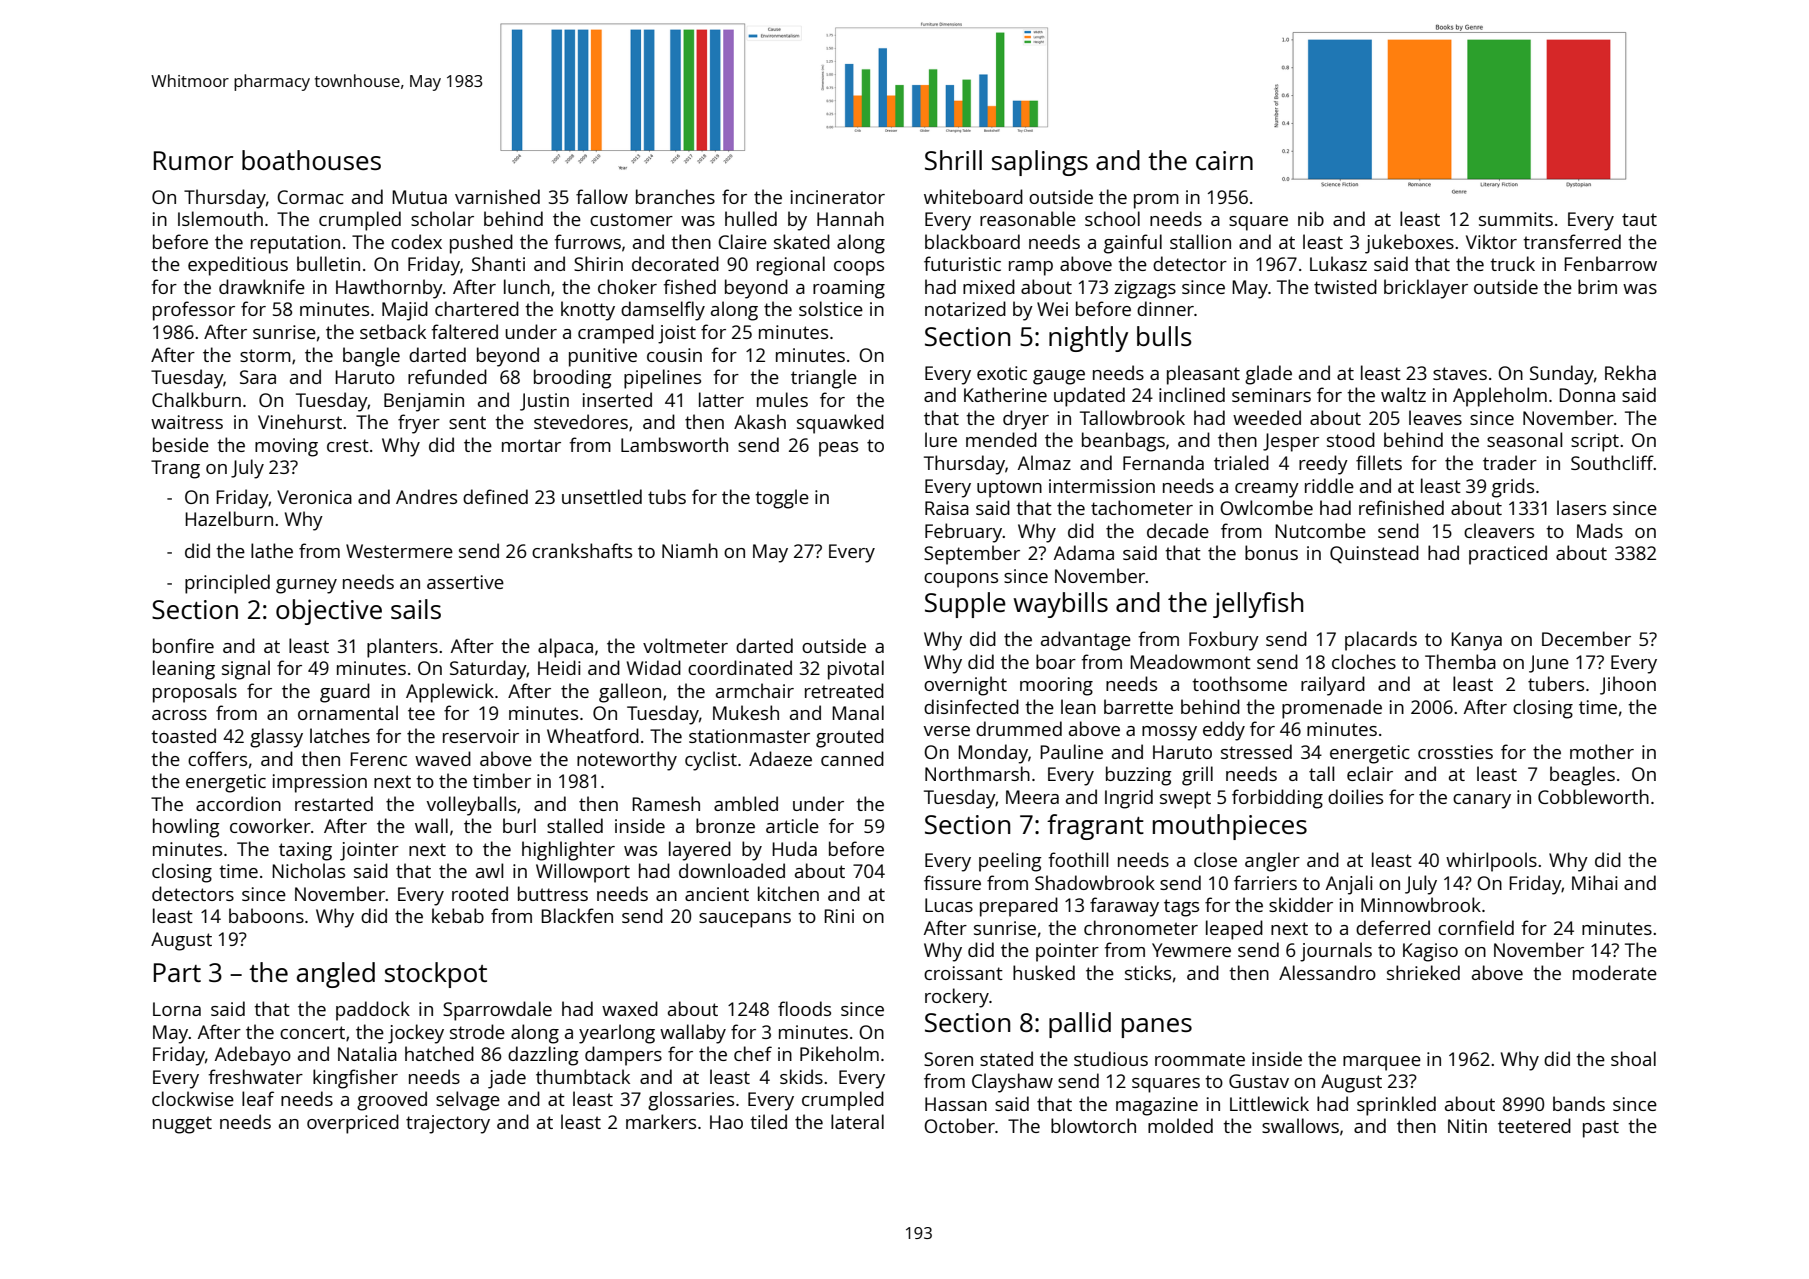 This image has height=1279, width=1809. Describe the element at coordinates (1268, 375) in the image. I see `glade` at that location.
